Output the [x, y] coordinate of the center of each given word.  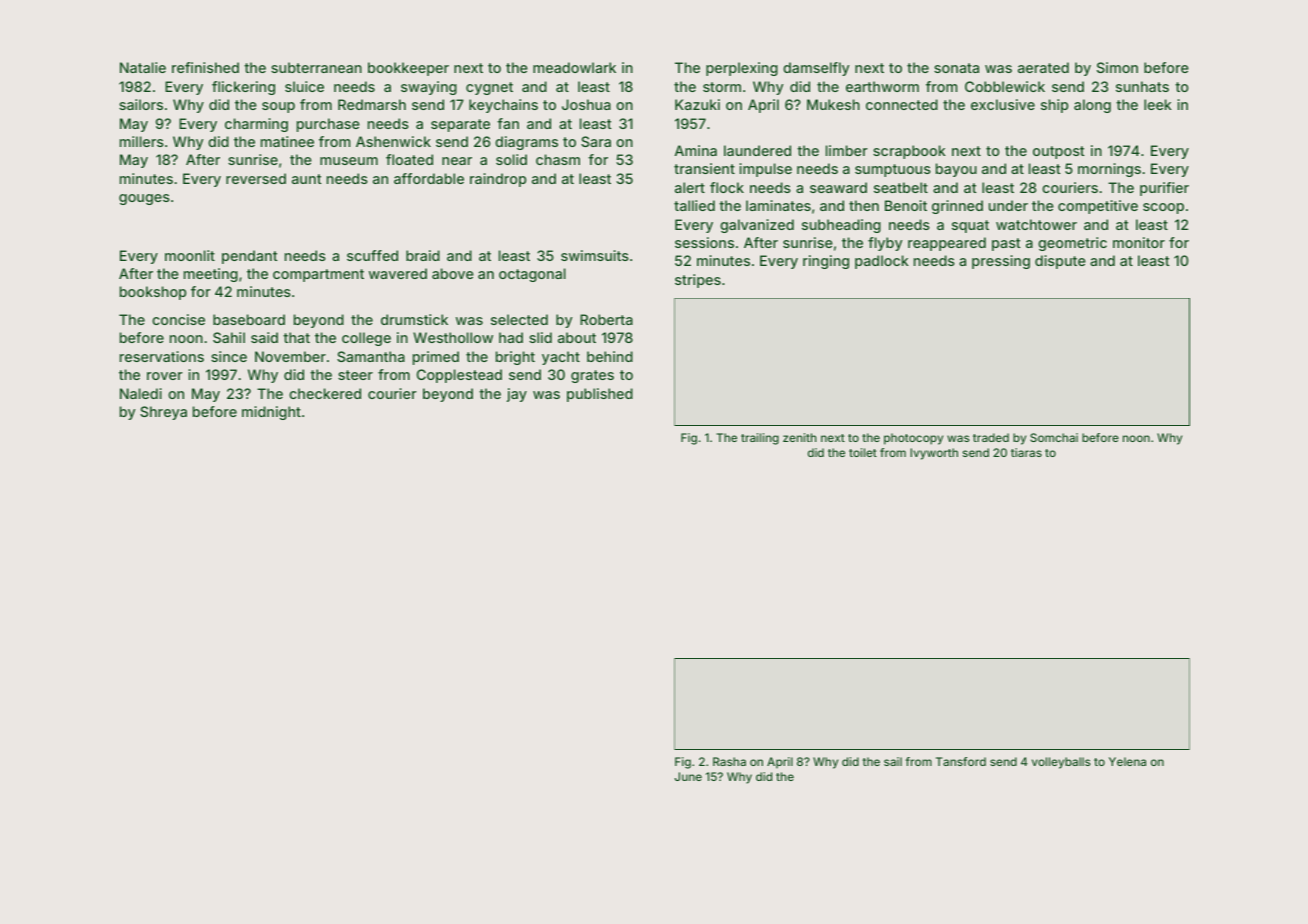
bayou [956, 170]
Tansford [961, 761]
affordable [429, 178]
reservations [162, 356]
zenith [799, 437]
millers [142, 141]
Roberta [606, 319]
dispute [1060, 262]
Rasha [729, 761]
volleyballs [1061, 763]
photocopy [913, 439]
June [688, 776]
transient [704, 168]
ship [1054, 106]
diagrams [526, 143]
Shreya [163, 413]
